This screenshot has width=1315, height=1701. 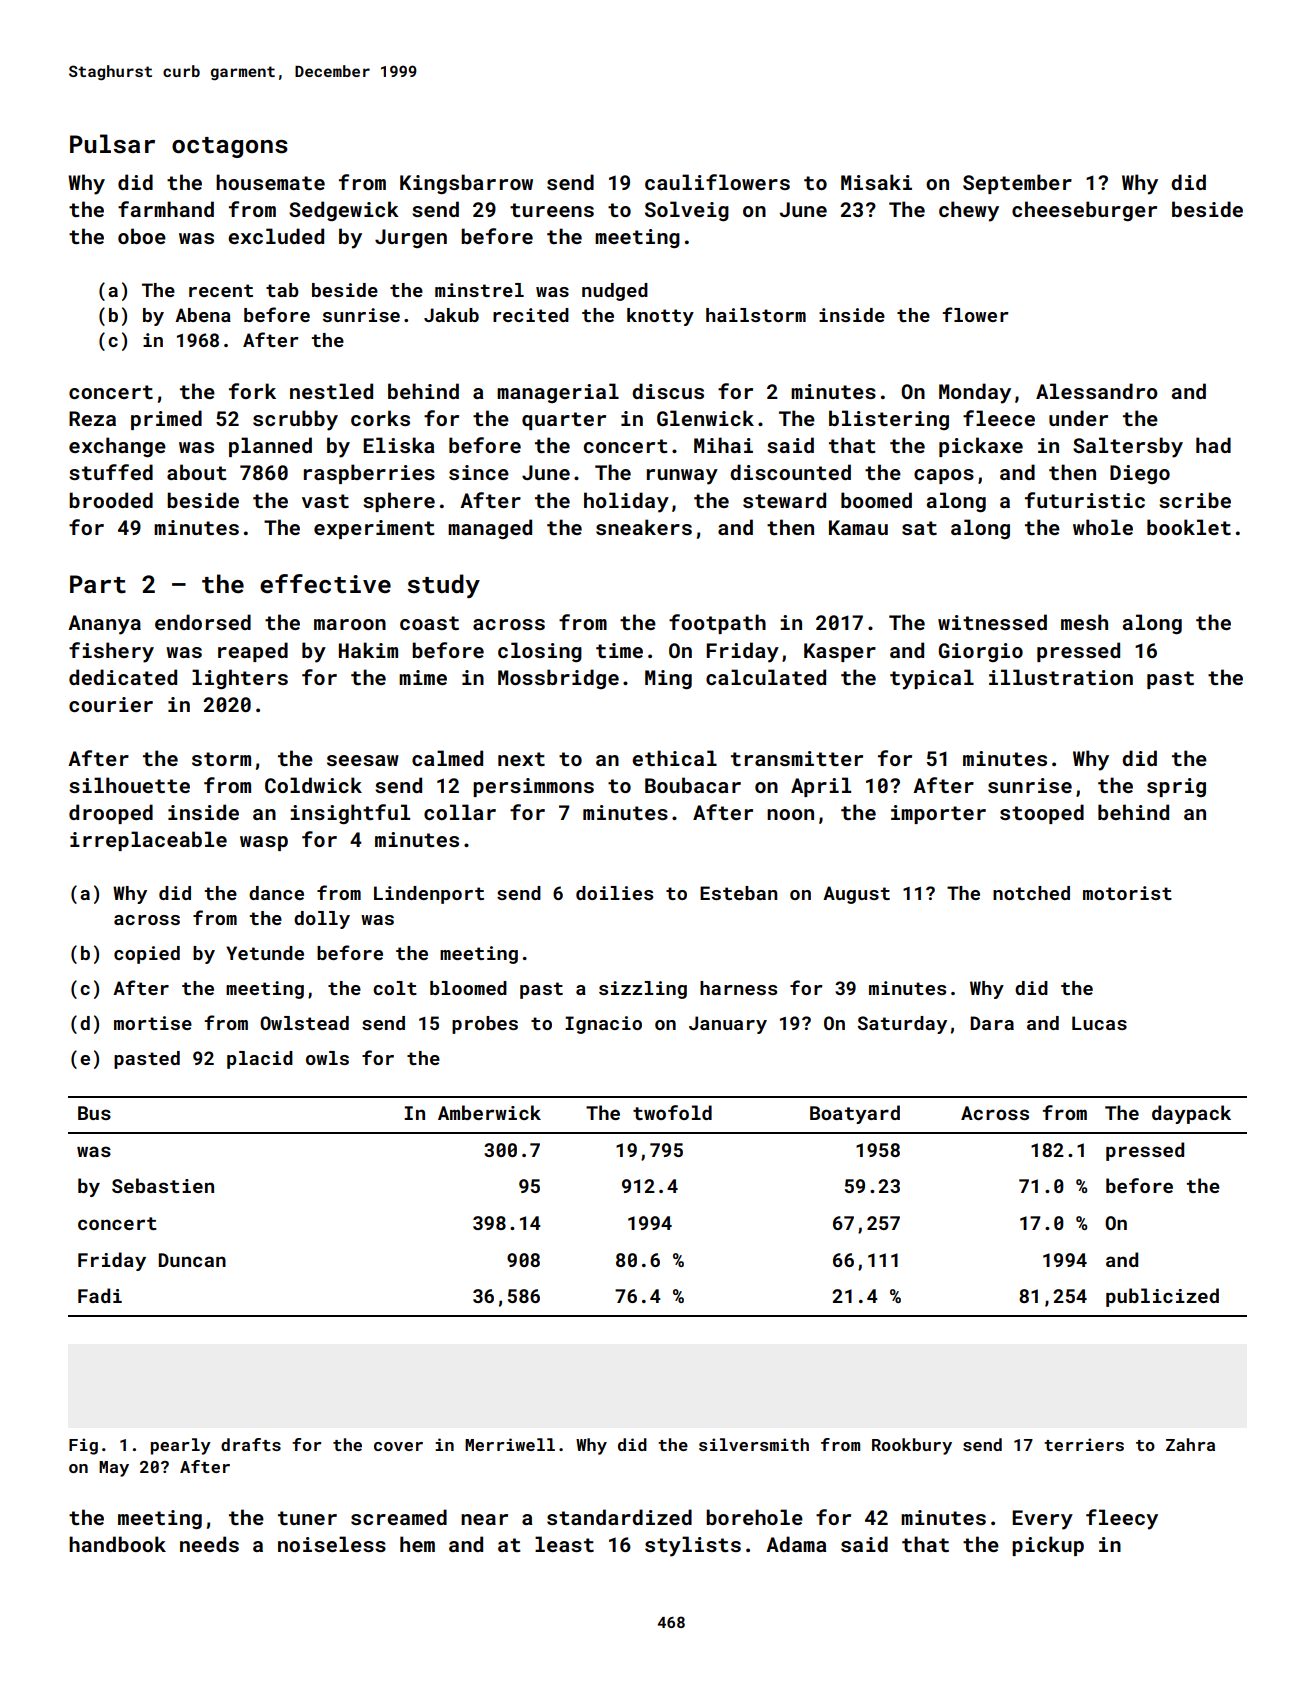 What do you see at coordinates (687, 211) in the screenshot?
I see `Solveig` at bounding box center [687, 211].
